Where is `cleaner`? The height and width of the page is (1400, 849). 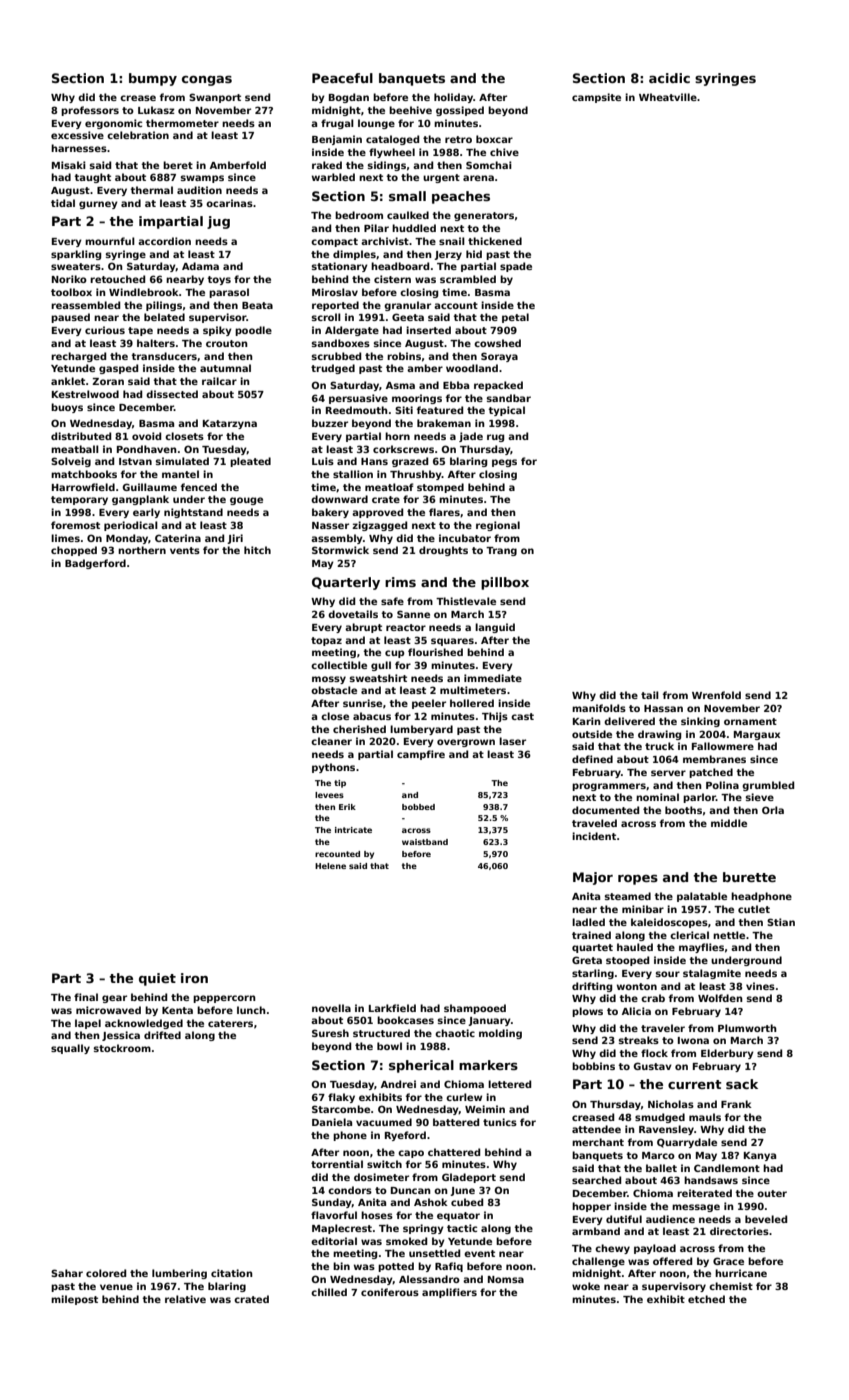
cleaner is located at coordinates (331, 741).
